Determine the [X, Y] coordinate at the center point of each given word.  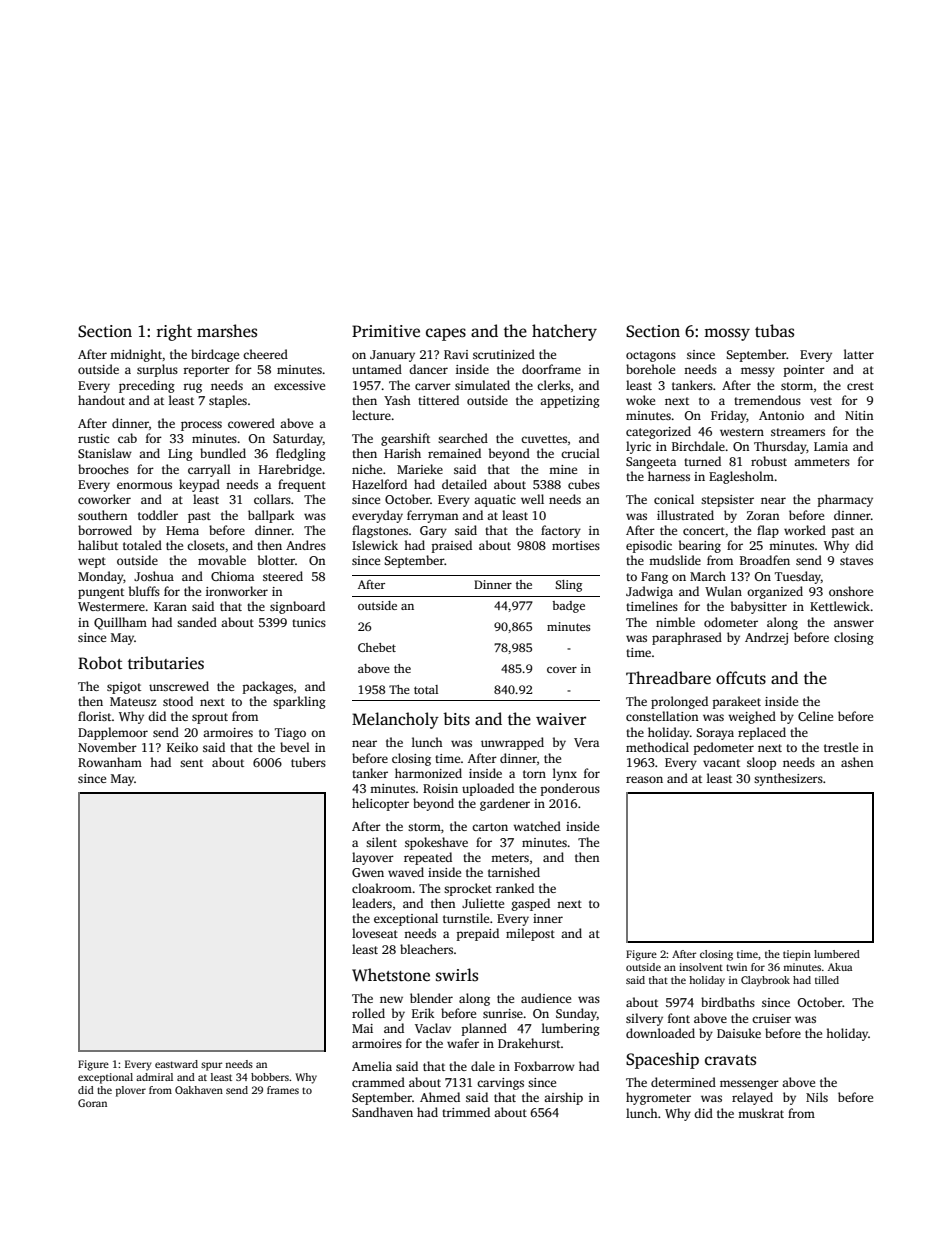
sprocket [468, 889]
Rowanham [110, 762]
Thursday [780, 447]
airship [563, 1098]
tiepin [797, 955]
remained [454, 453]
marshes [227, 331]
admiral [154, 1077]
